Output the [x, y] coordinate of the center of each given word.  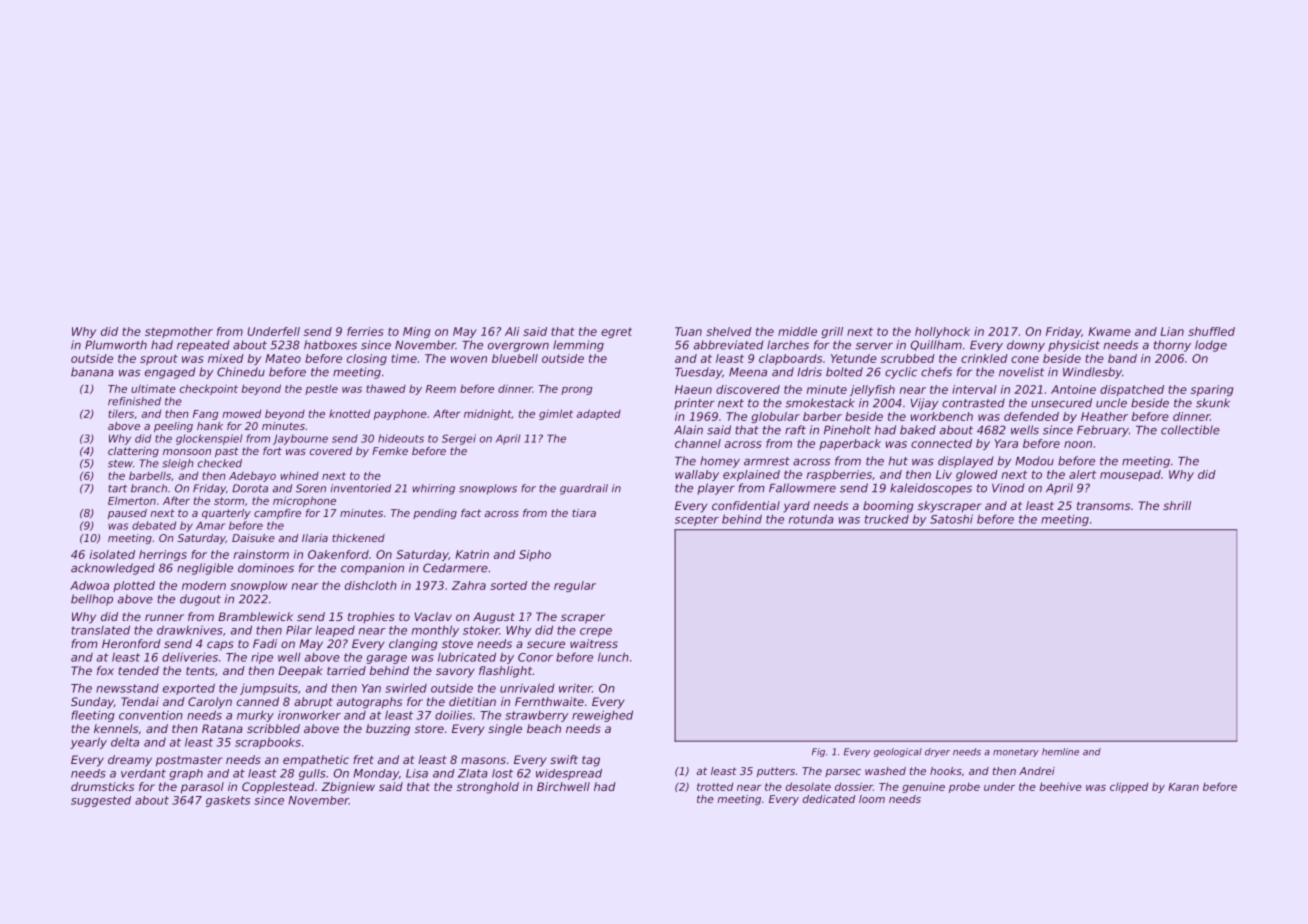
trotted [715, 787]
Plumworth [116, 345]
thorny [1172, 346]
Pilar [299, 630]
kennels [116, 728]
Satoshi [951, 519]
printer [694, 404]
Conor [535, 657]
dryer [937, 752]
